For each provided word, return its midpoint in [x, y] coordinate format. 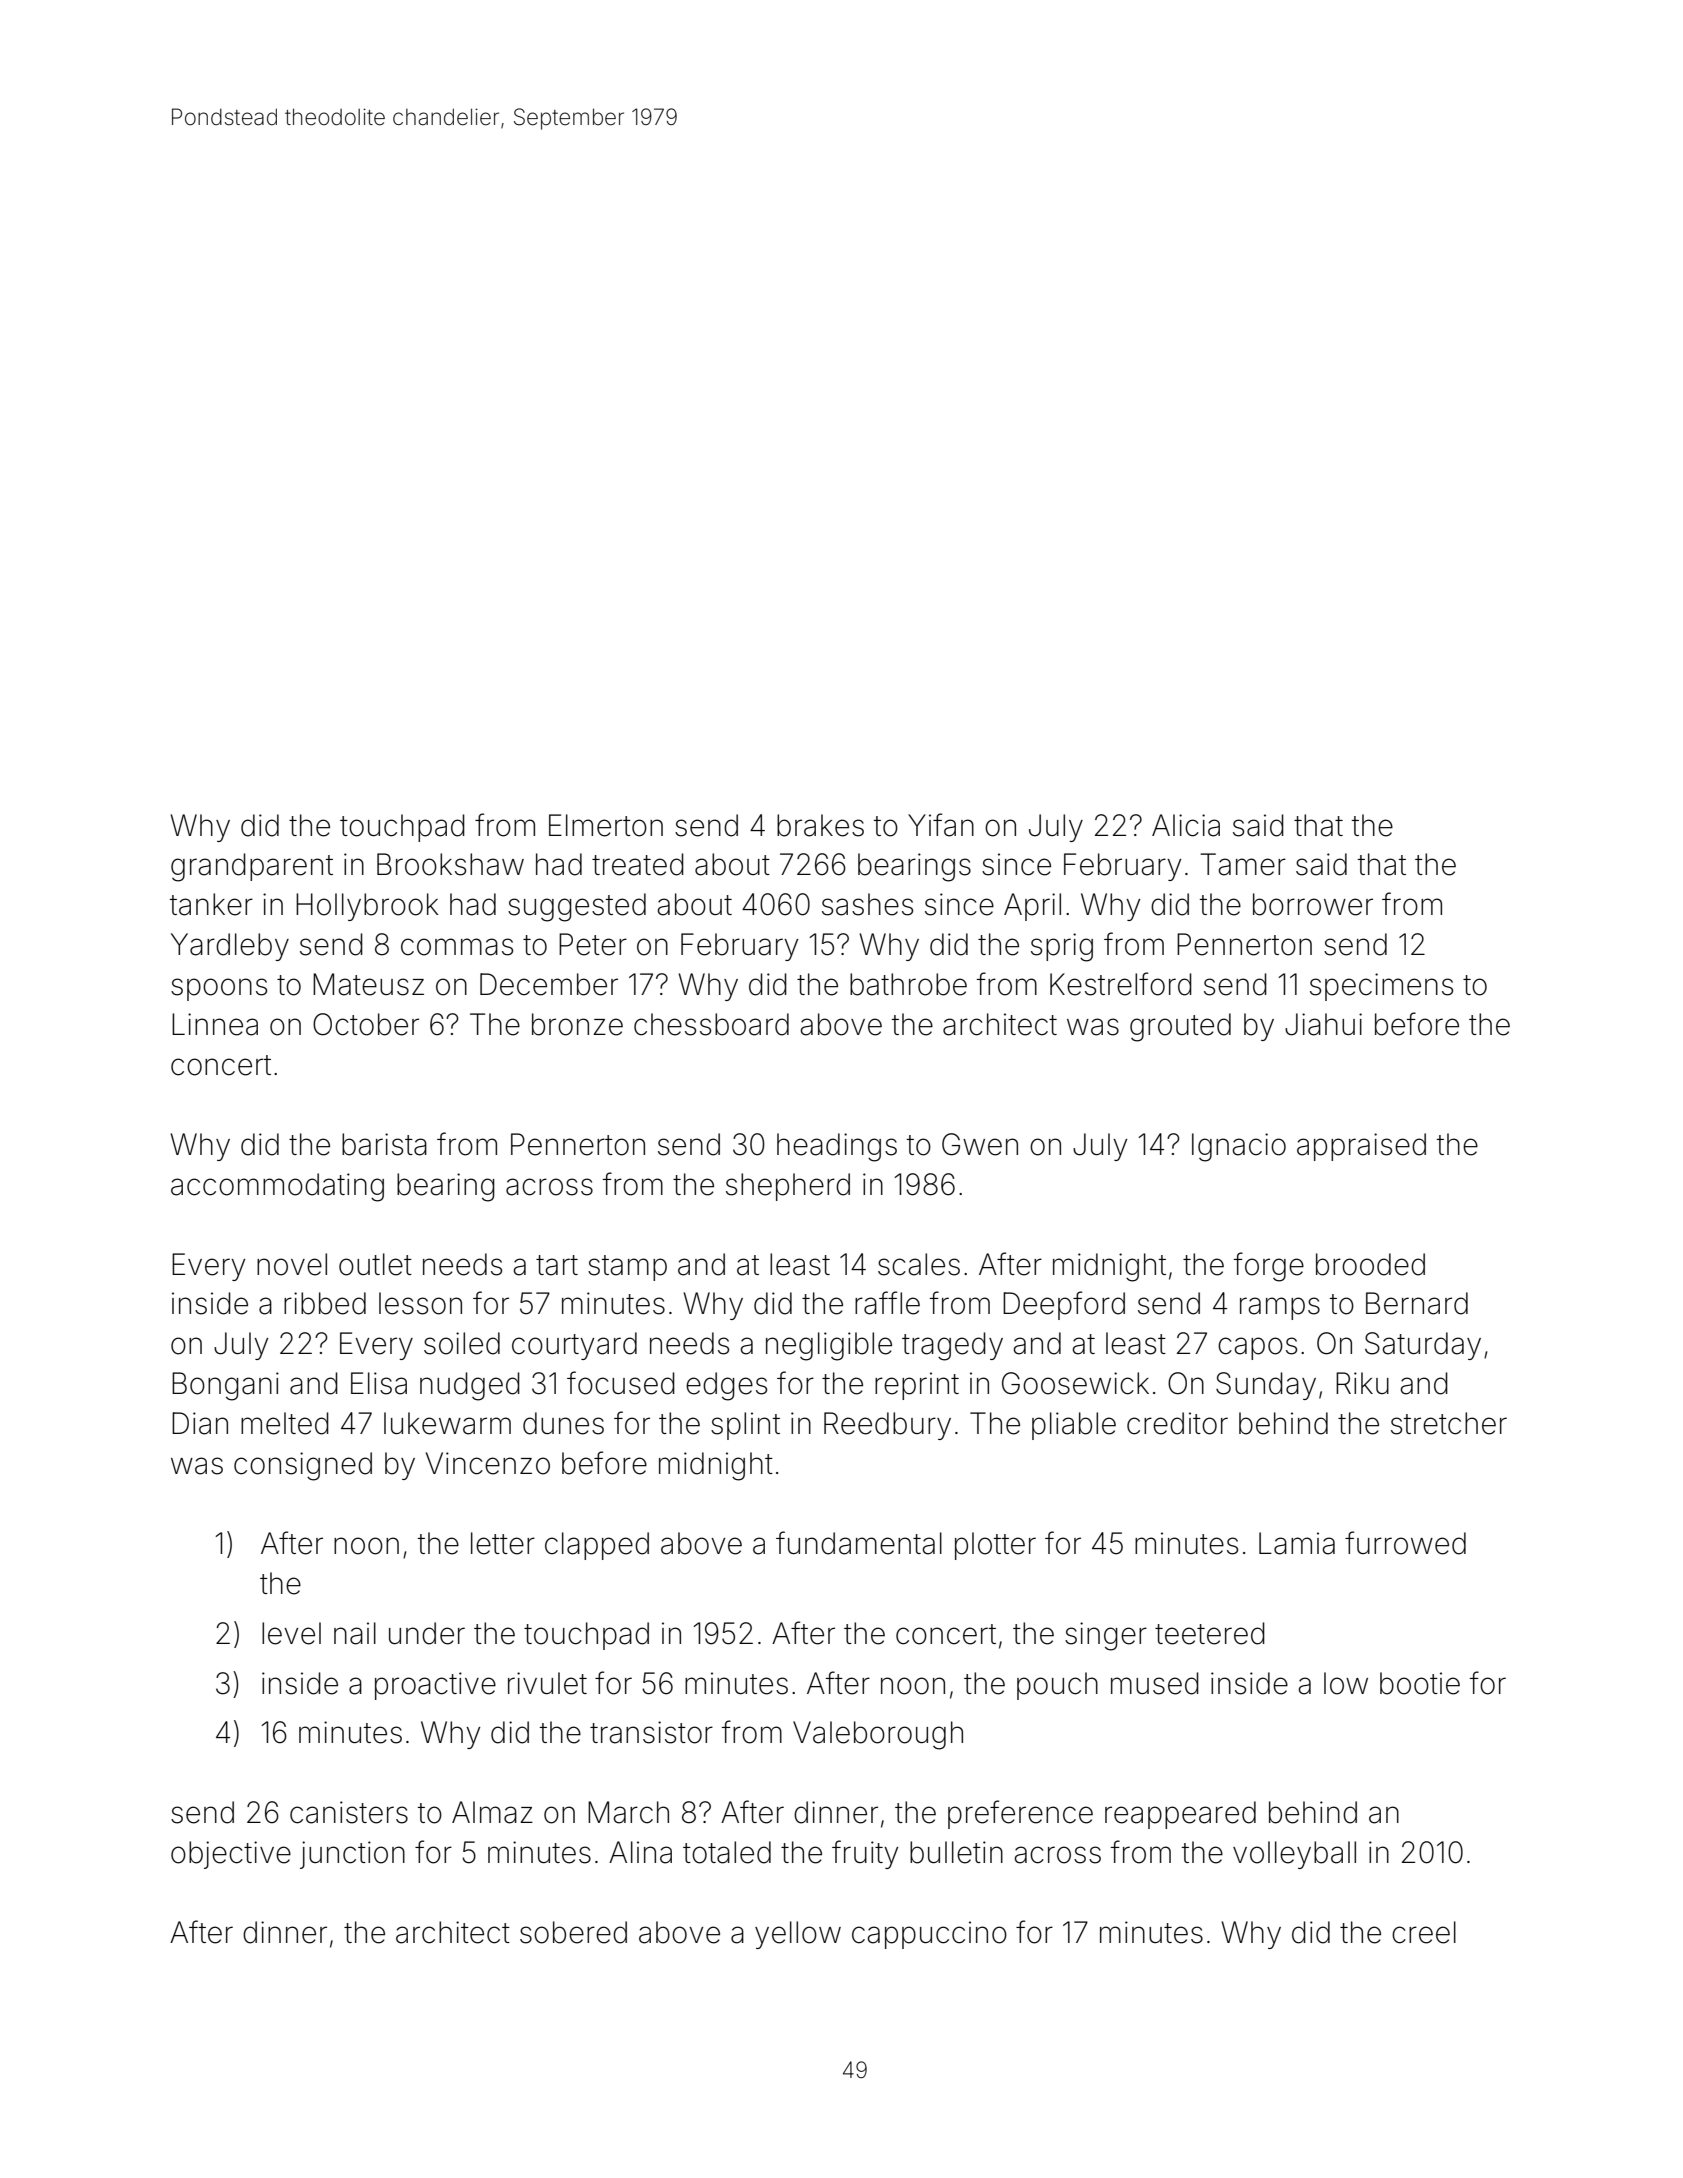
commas [457, 947]
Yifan [941, 825]
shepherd [788, 1187]
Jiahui [1323, 1024]
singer [1106, 1636]
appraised [1361, 1147]
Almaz [492, 1812]
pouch [1057, 1686]
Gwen [980, 1144]
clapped [597, 1546]
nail [355, 1633]
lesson [420, 1303]
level [291, 1633]
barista [384, 1144]
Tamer [1243, 864]
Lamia [1297, 1543]
